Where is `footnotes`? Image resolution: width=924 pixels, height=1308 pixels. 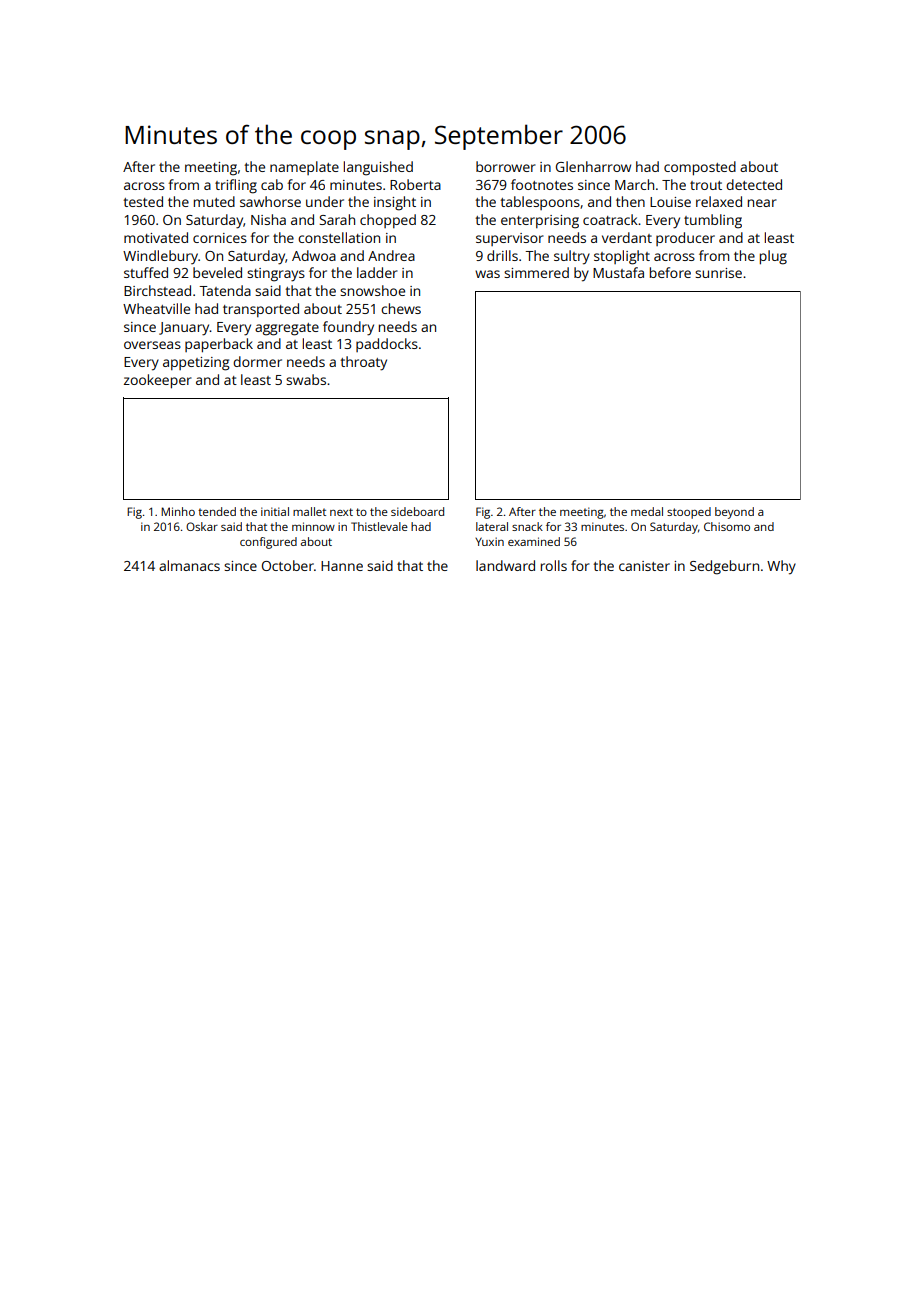 footnotes is located at coordinates (542, 184).
